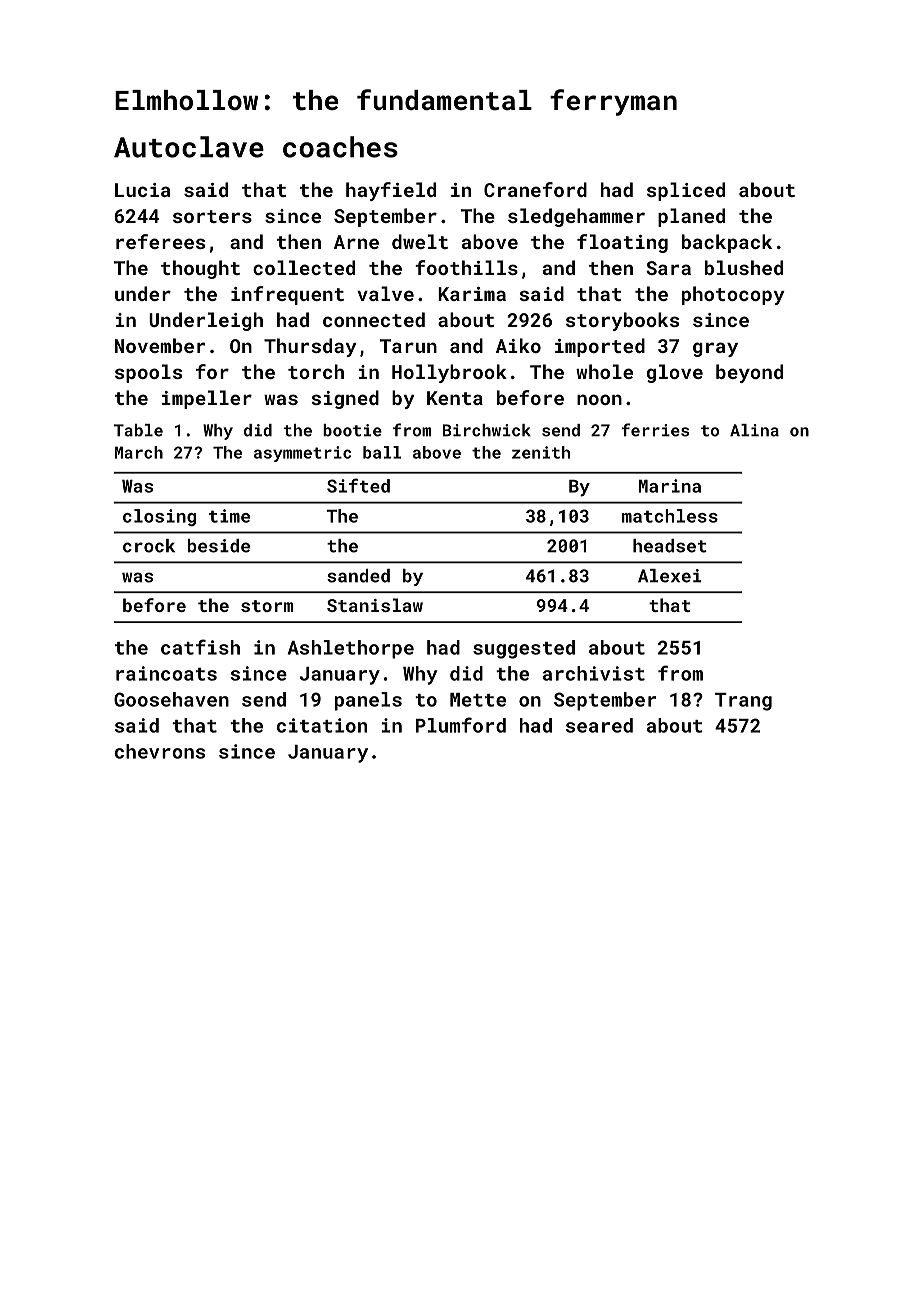 Image resolution: width=924 pixels, height=1311 pixels. Describe the element at coordinates (340, 147) in the page. I see `coaches` at that location.
